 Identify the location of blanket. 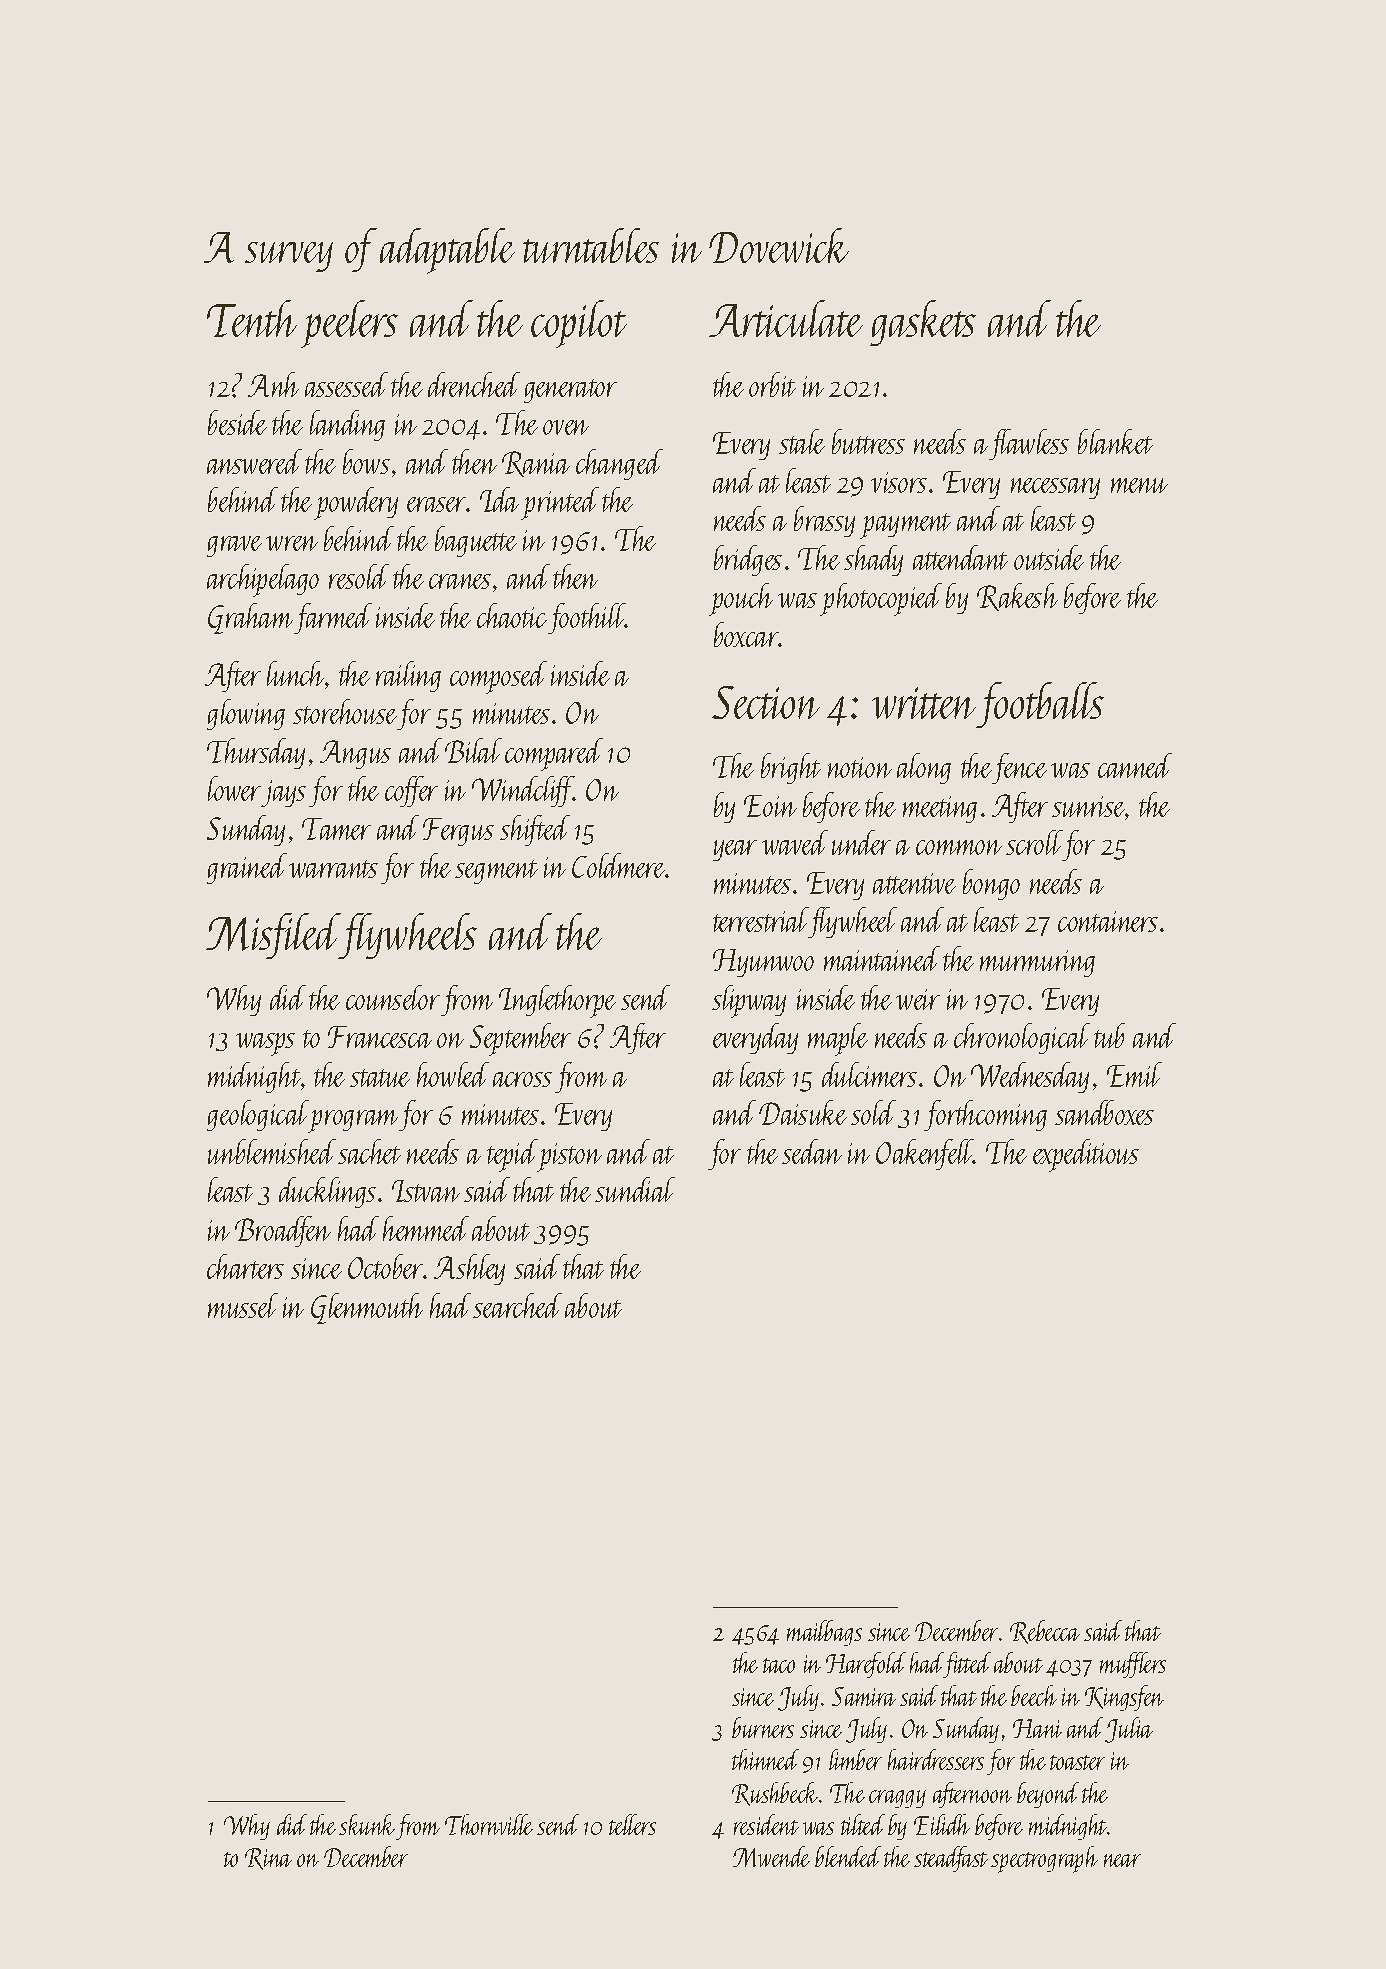
(1115, 441).
